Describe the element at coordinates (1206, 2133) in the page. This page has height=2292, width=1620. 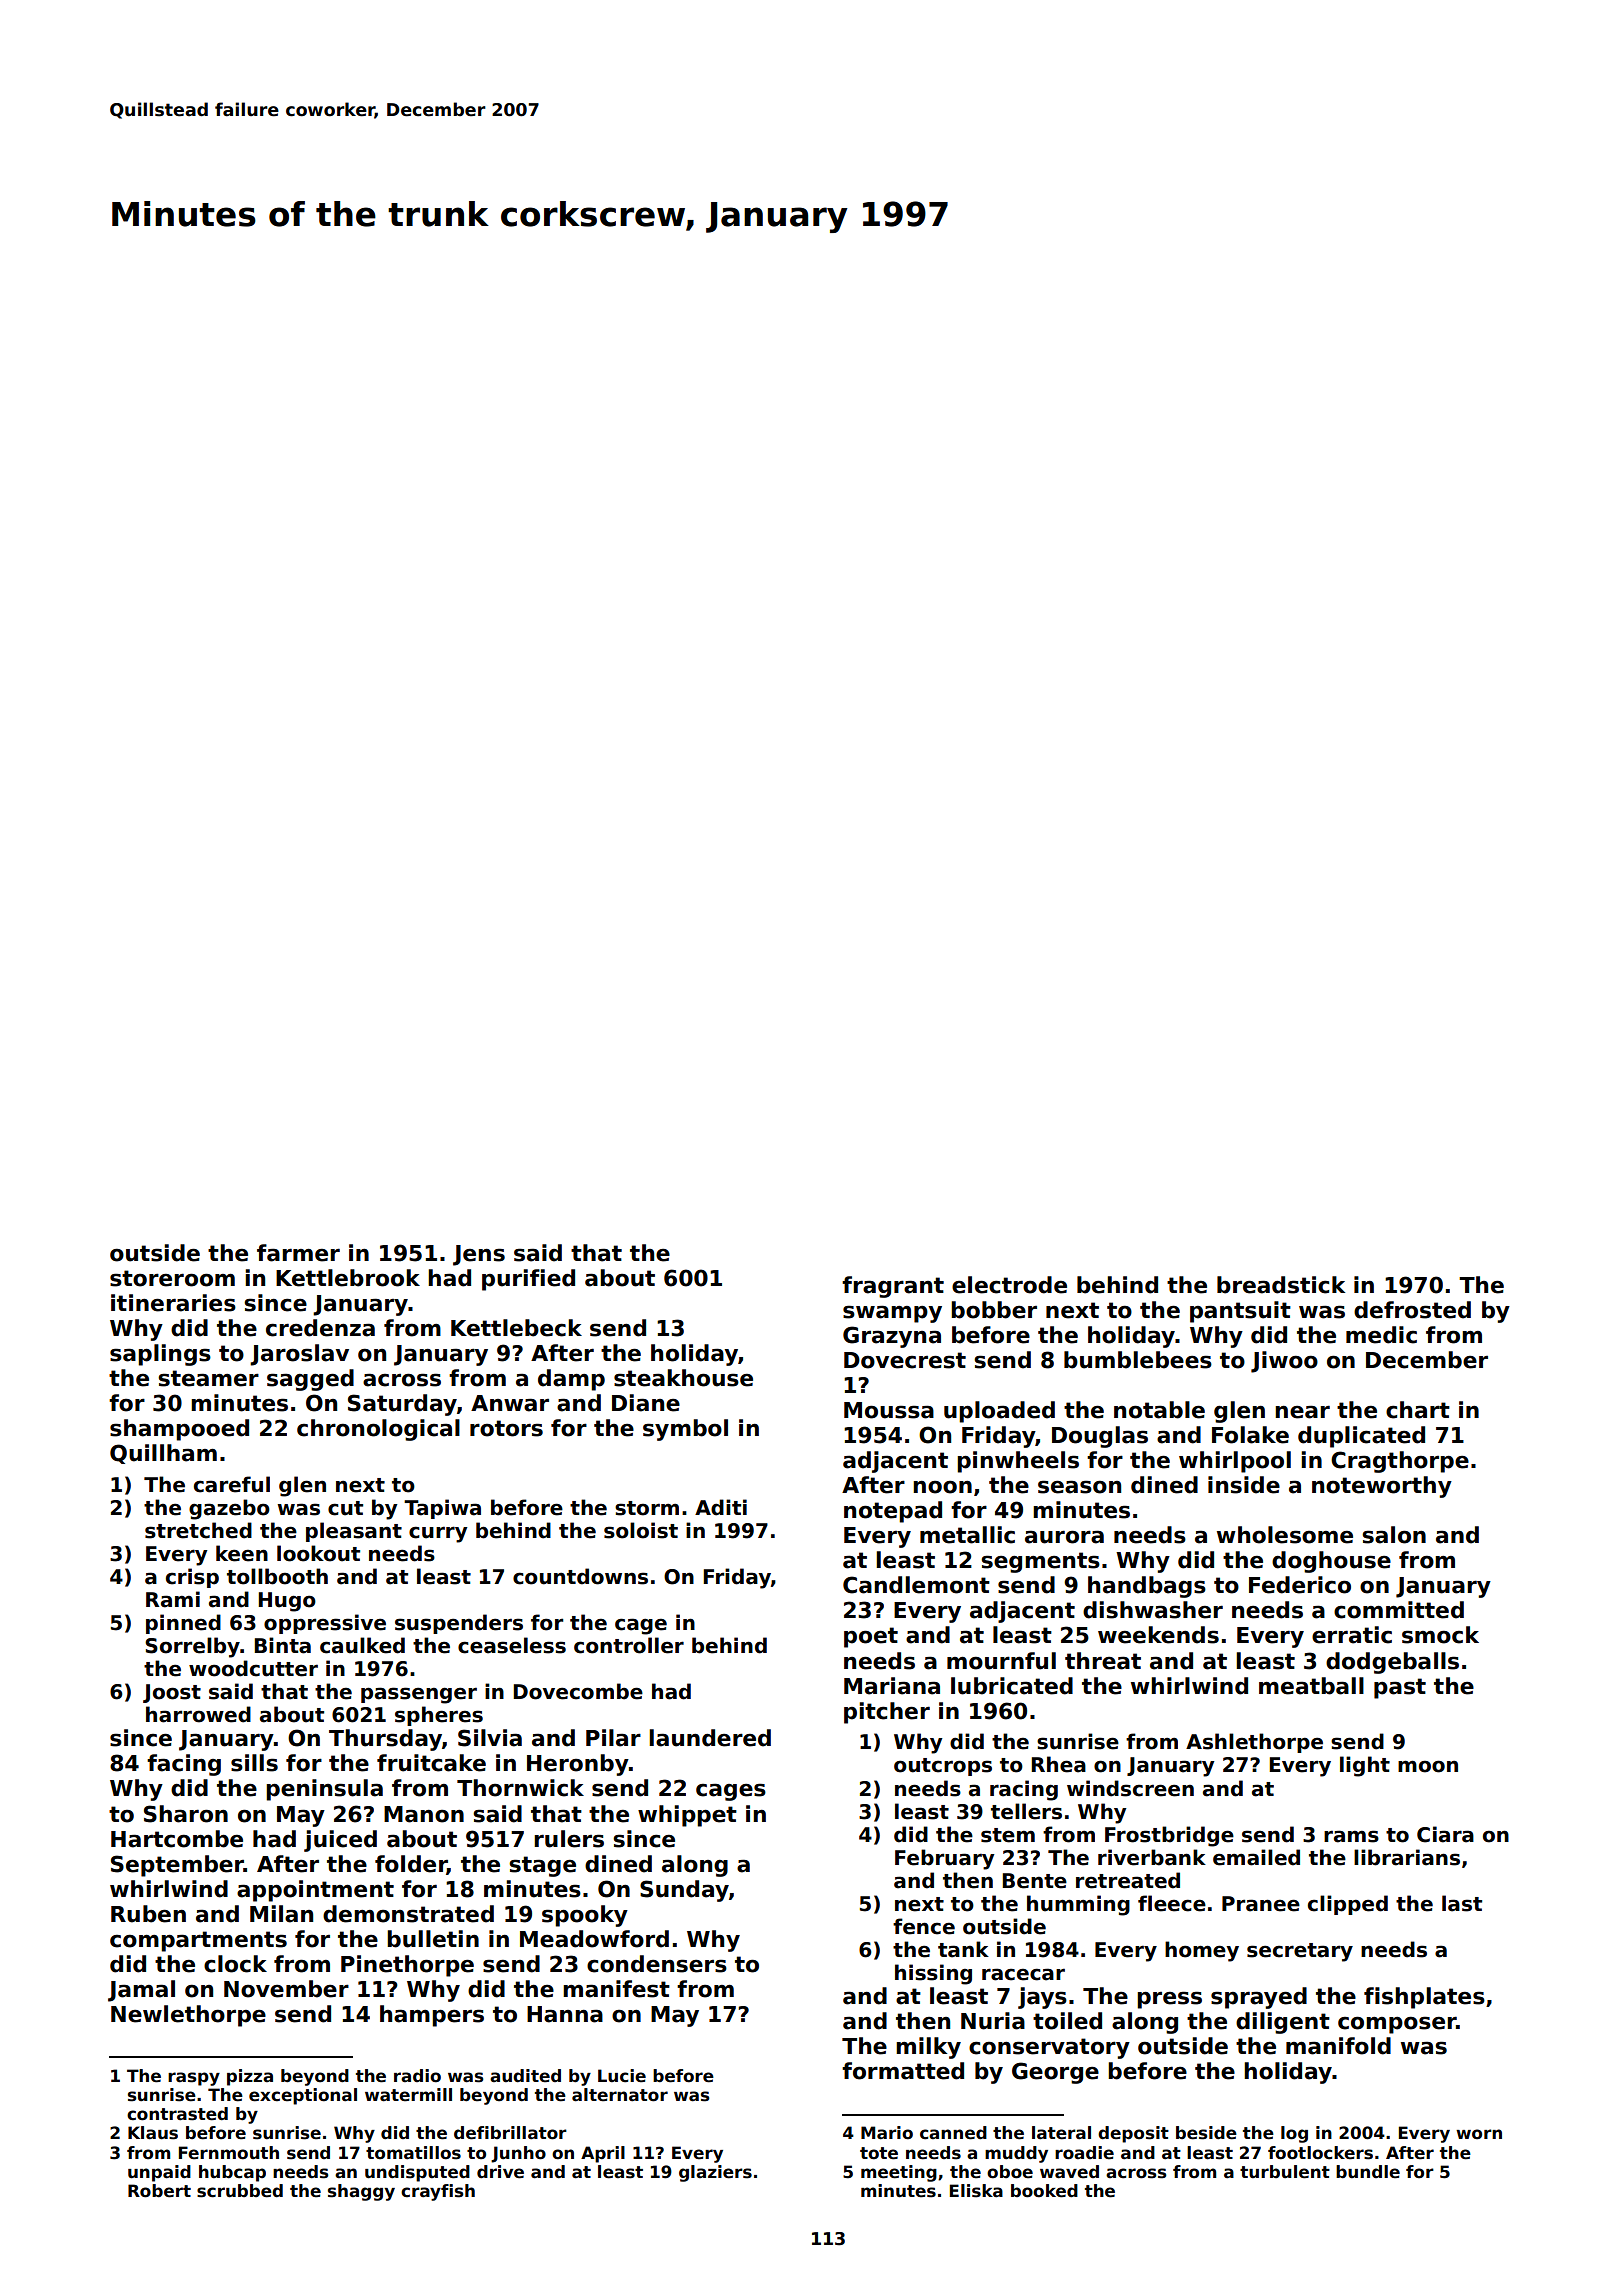
I see `beside` at that location.
